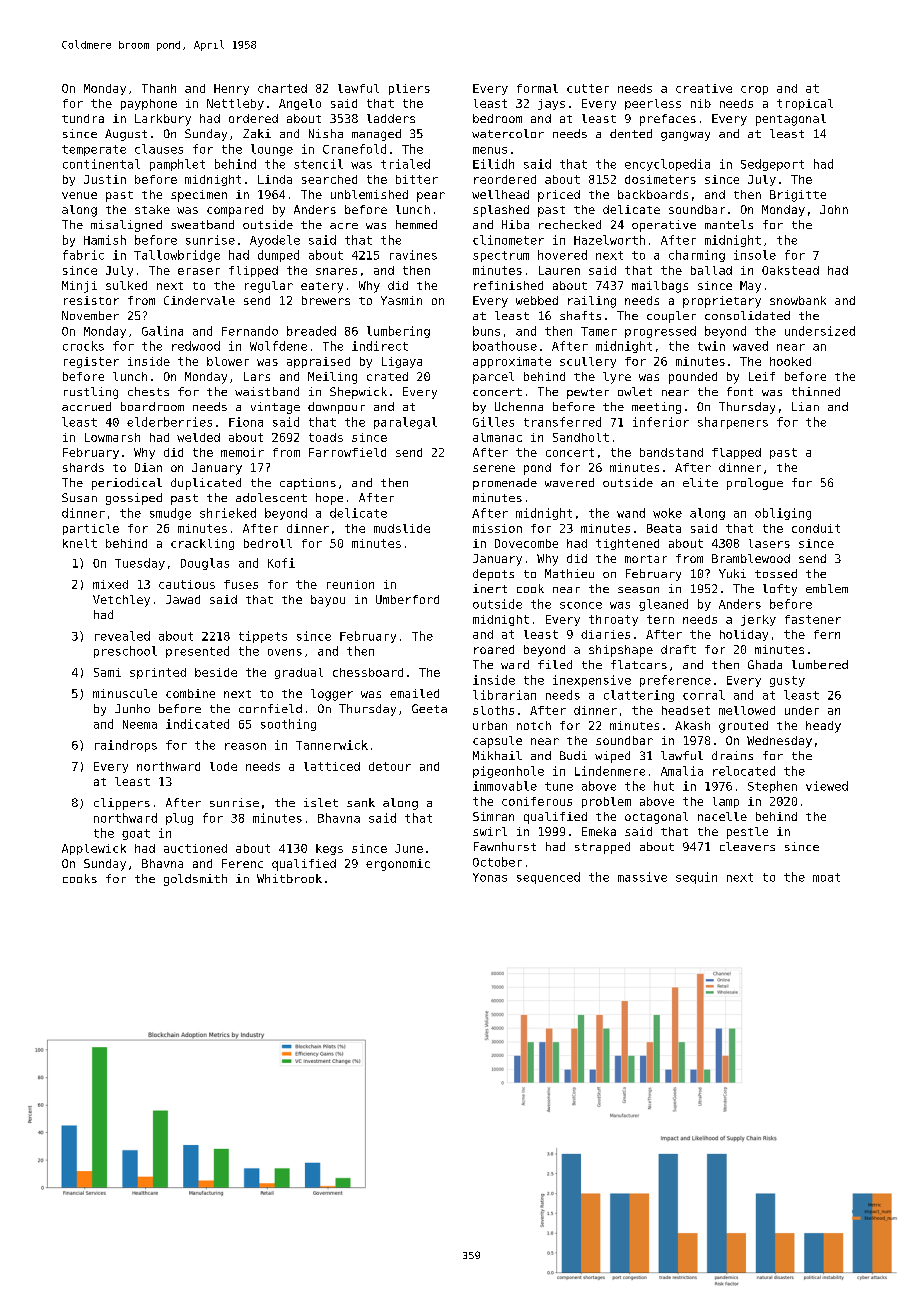 This page has width=924, height=1308. What do you see at coordinates (125, 693) in the page?
I see `minuscule` at bounding box center [125, 693].
